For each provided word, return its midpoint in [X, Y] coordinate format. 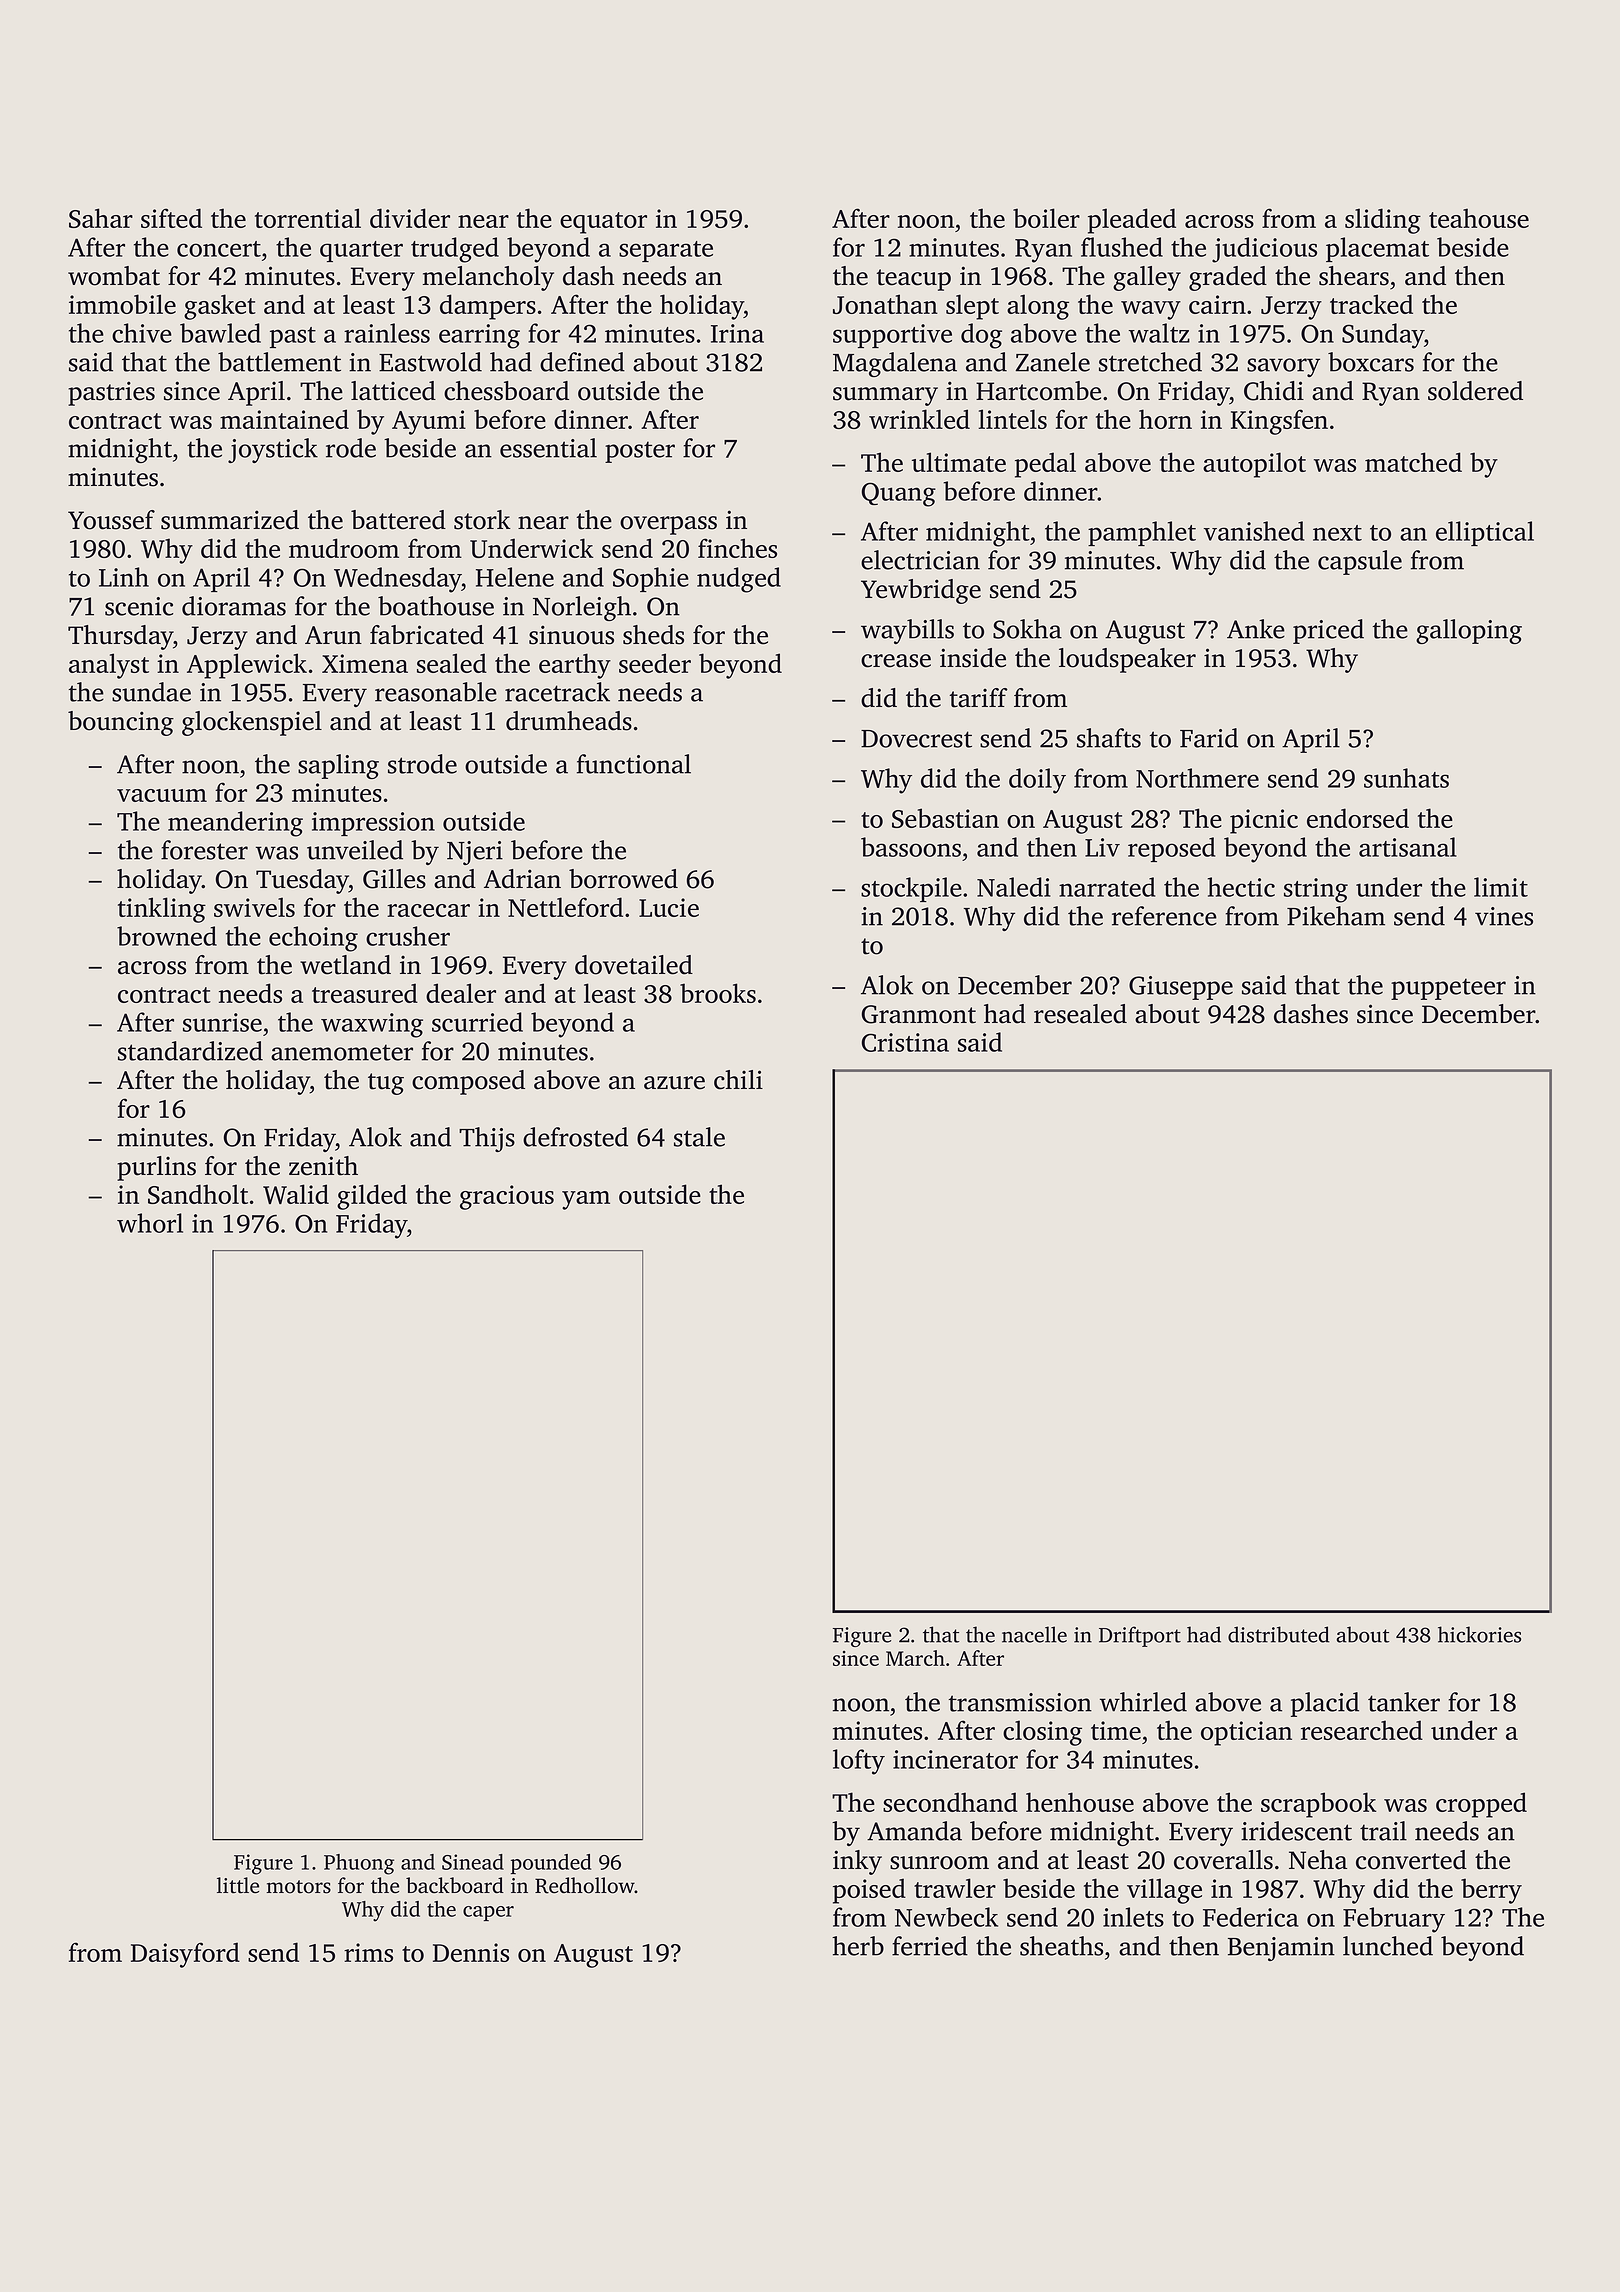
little [238, 1885]
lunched [1388, 1946]
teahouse [1479, 218]
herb [858, 1946]
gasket [220, 307]
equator [603, 223]
